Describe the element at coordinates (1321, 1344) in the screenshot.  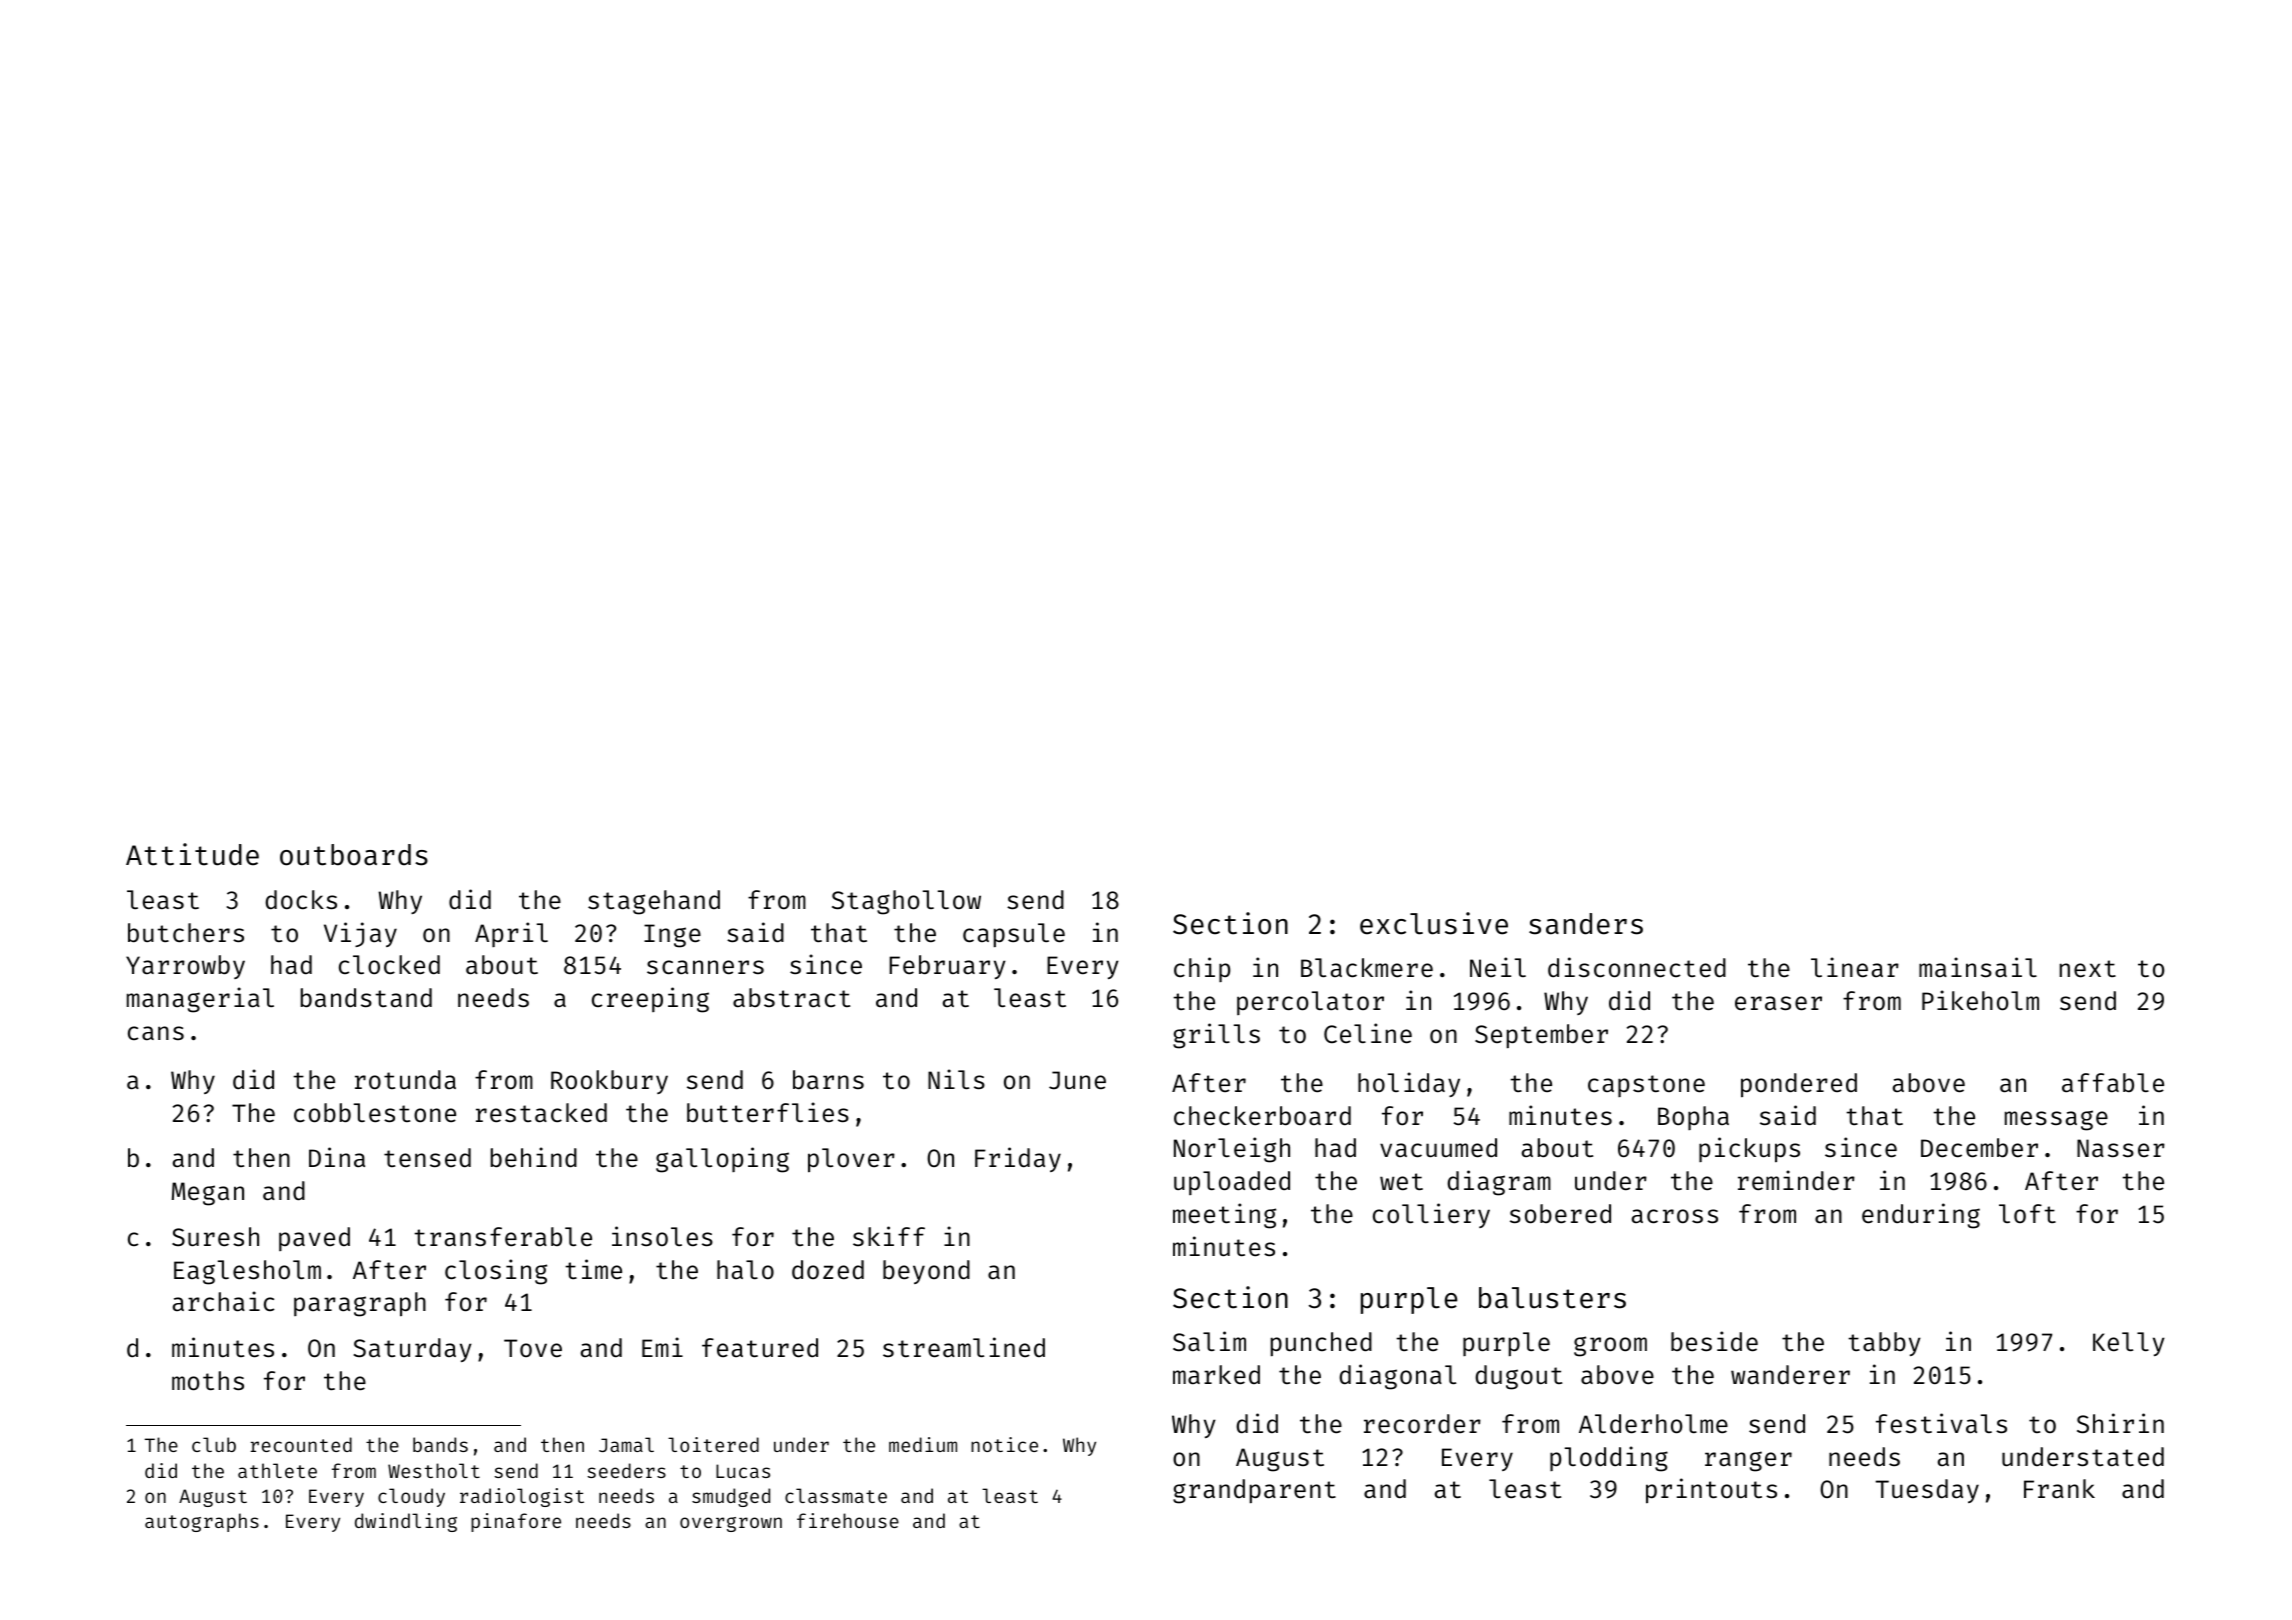
I see `punched` at that location.
